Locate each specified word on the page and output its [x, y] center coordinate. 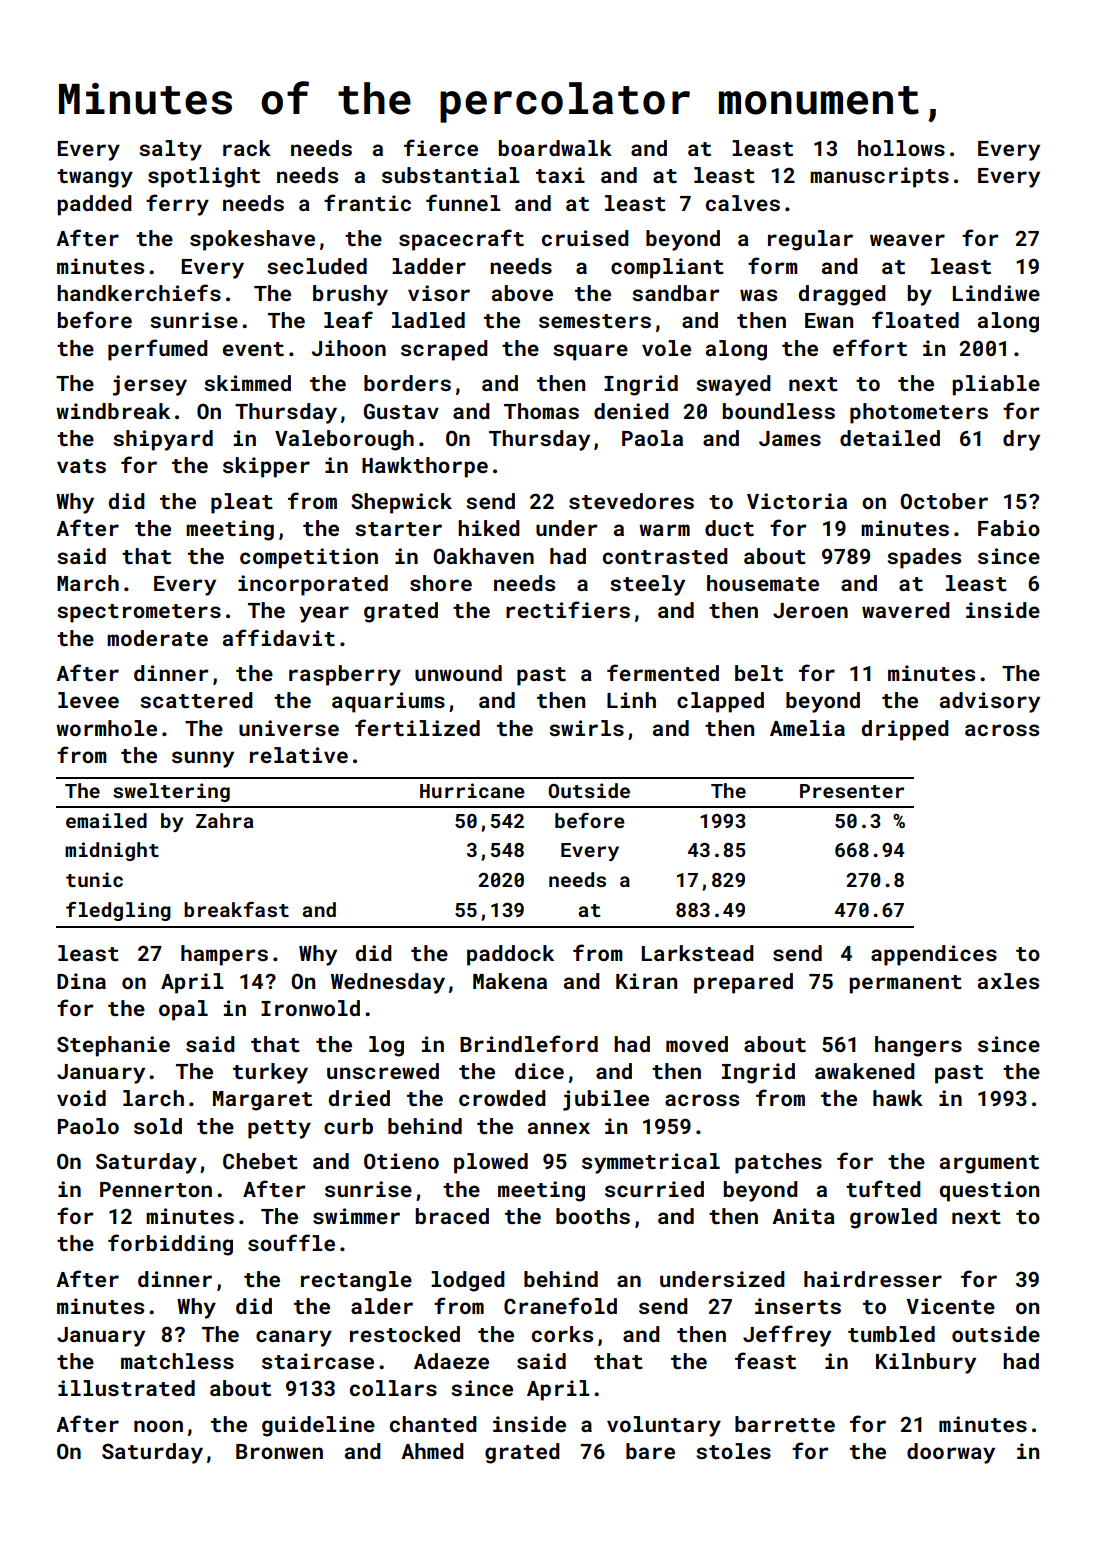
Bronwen [279, 1451]
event [253, 349]
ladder [429, 266]
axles [1008, 981]
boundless [779, 411]
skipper [266, 467]
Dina [81, 981]
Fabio [1009, 528]
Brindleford [529, 1043]
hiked [489, 528]
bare [650, 1451]
